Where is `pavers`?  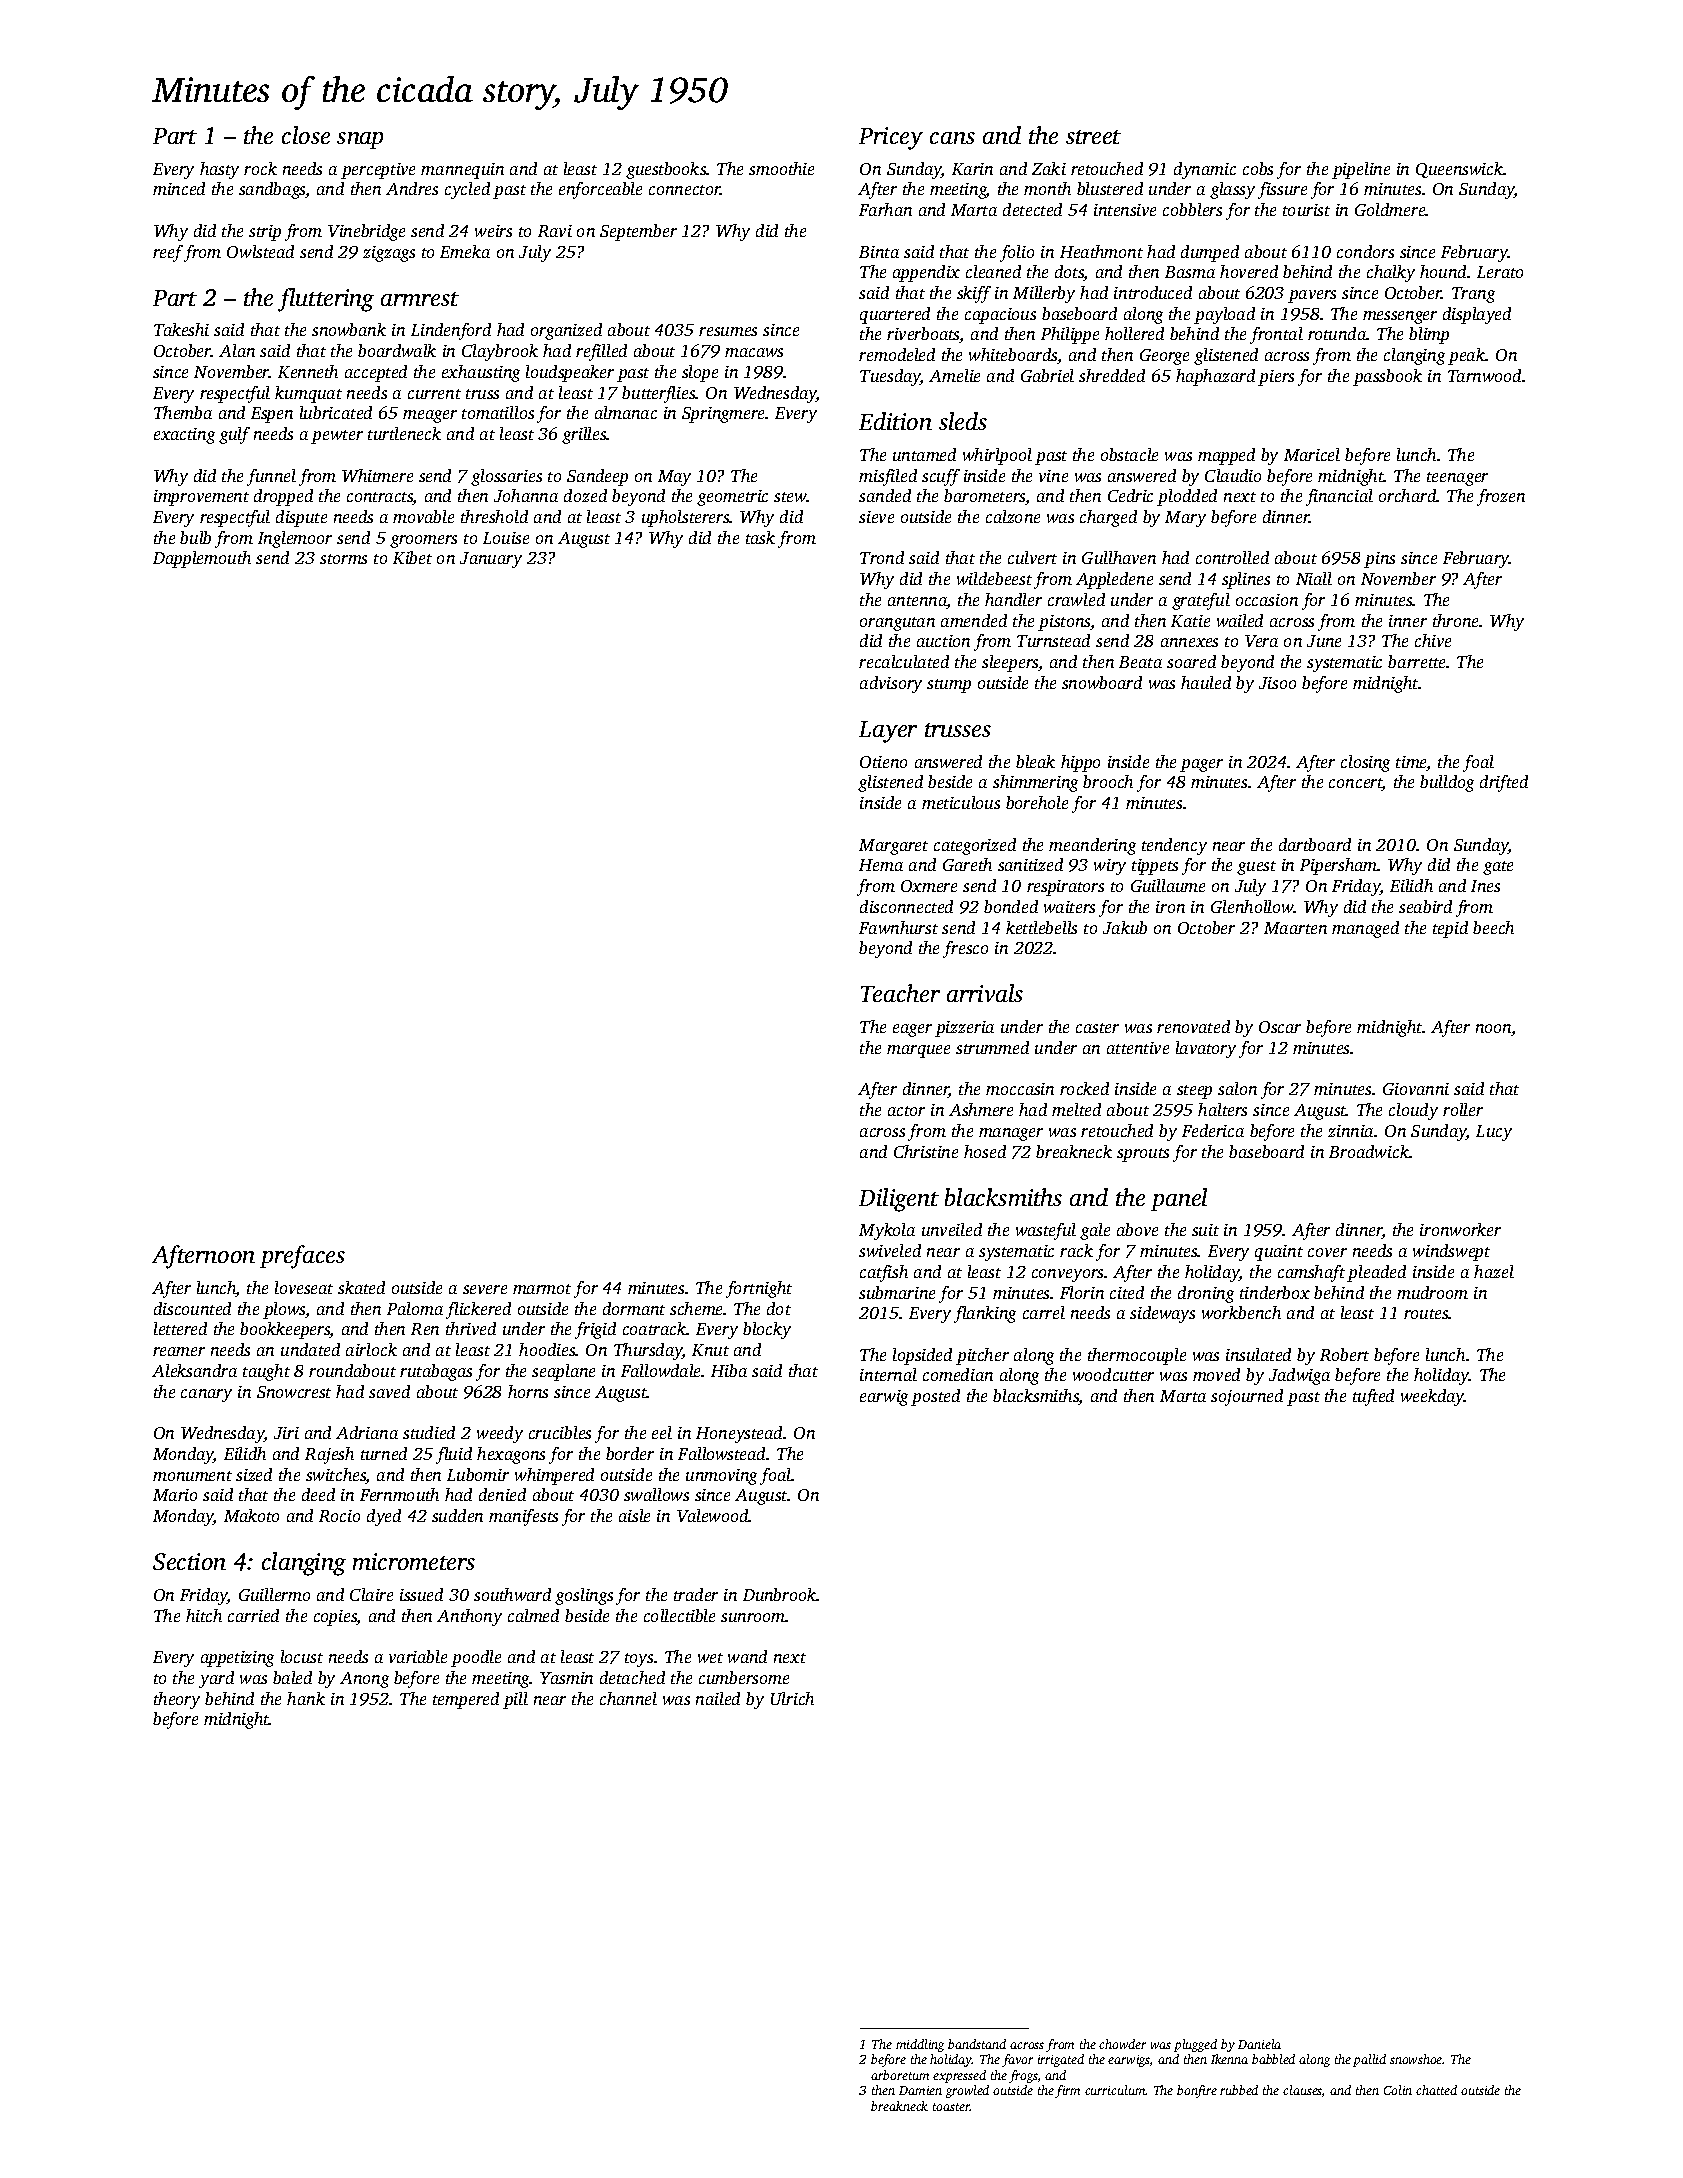
pavers is located at coordinates (1312, 296).
